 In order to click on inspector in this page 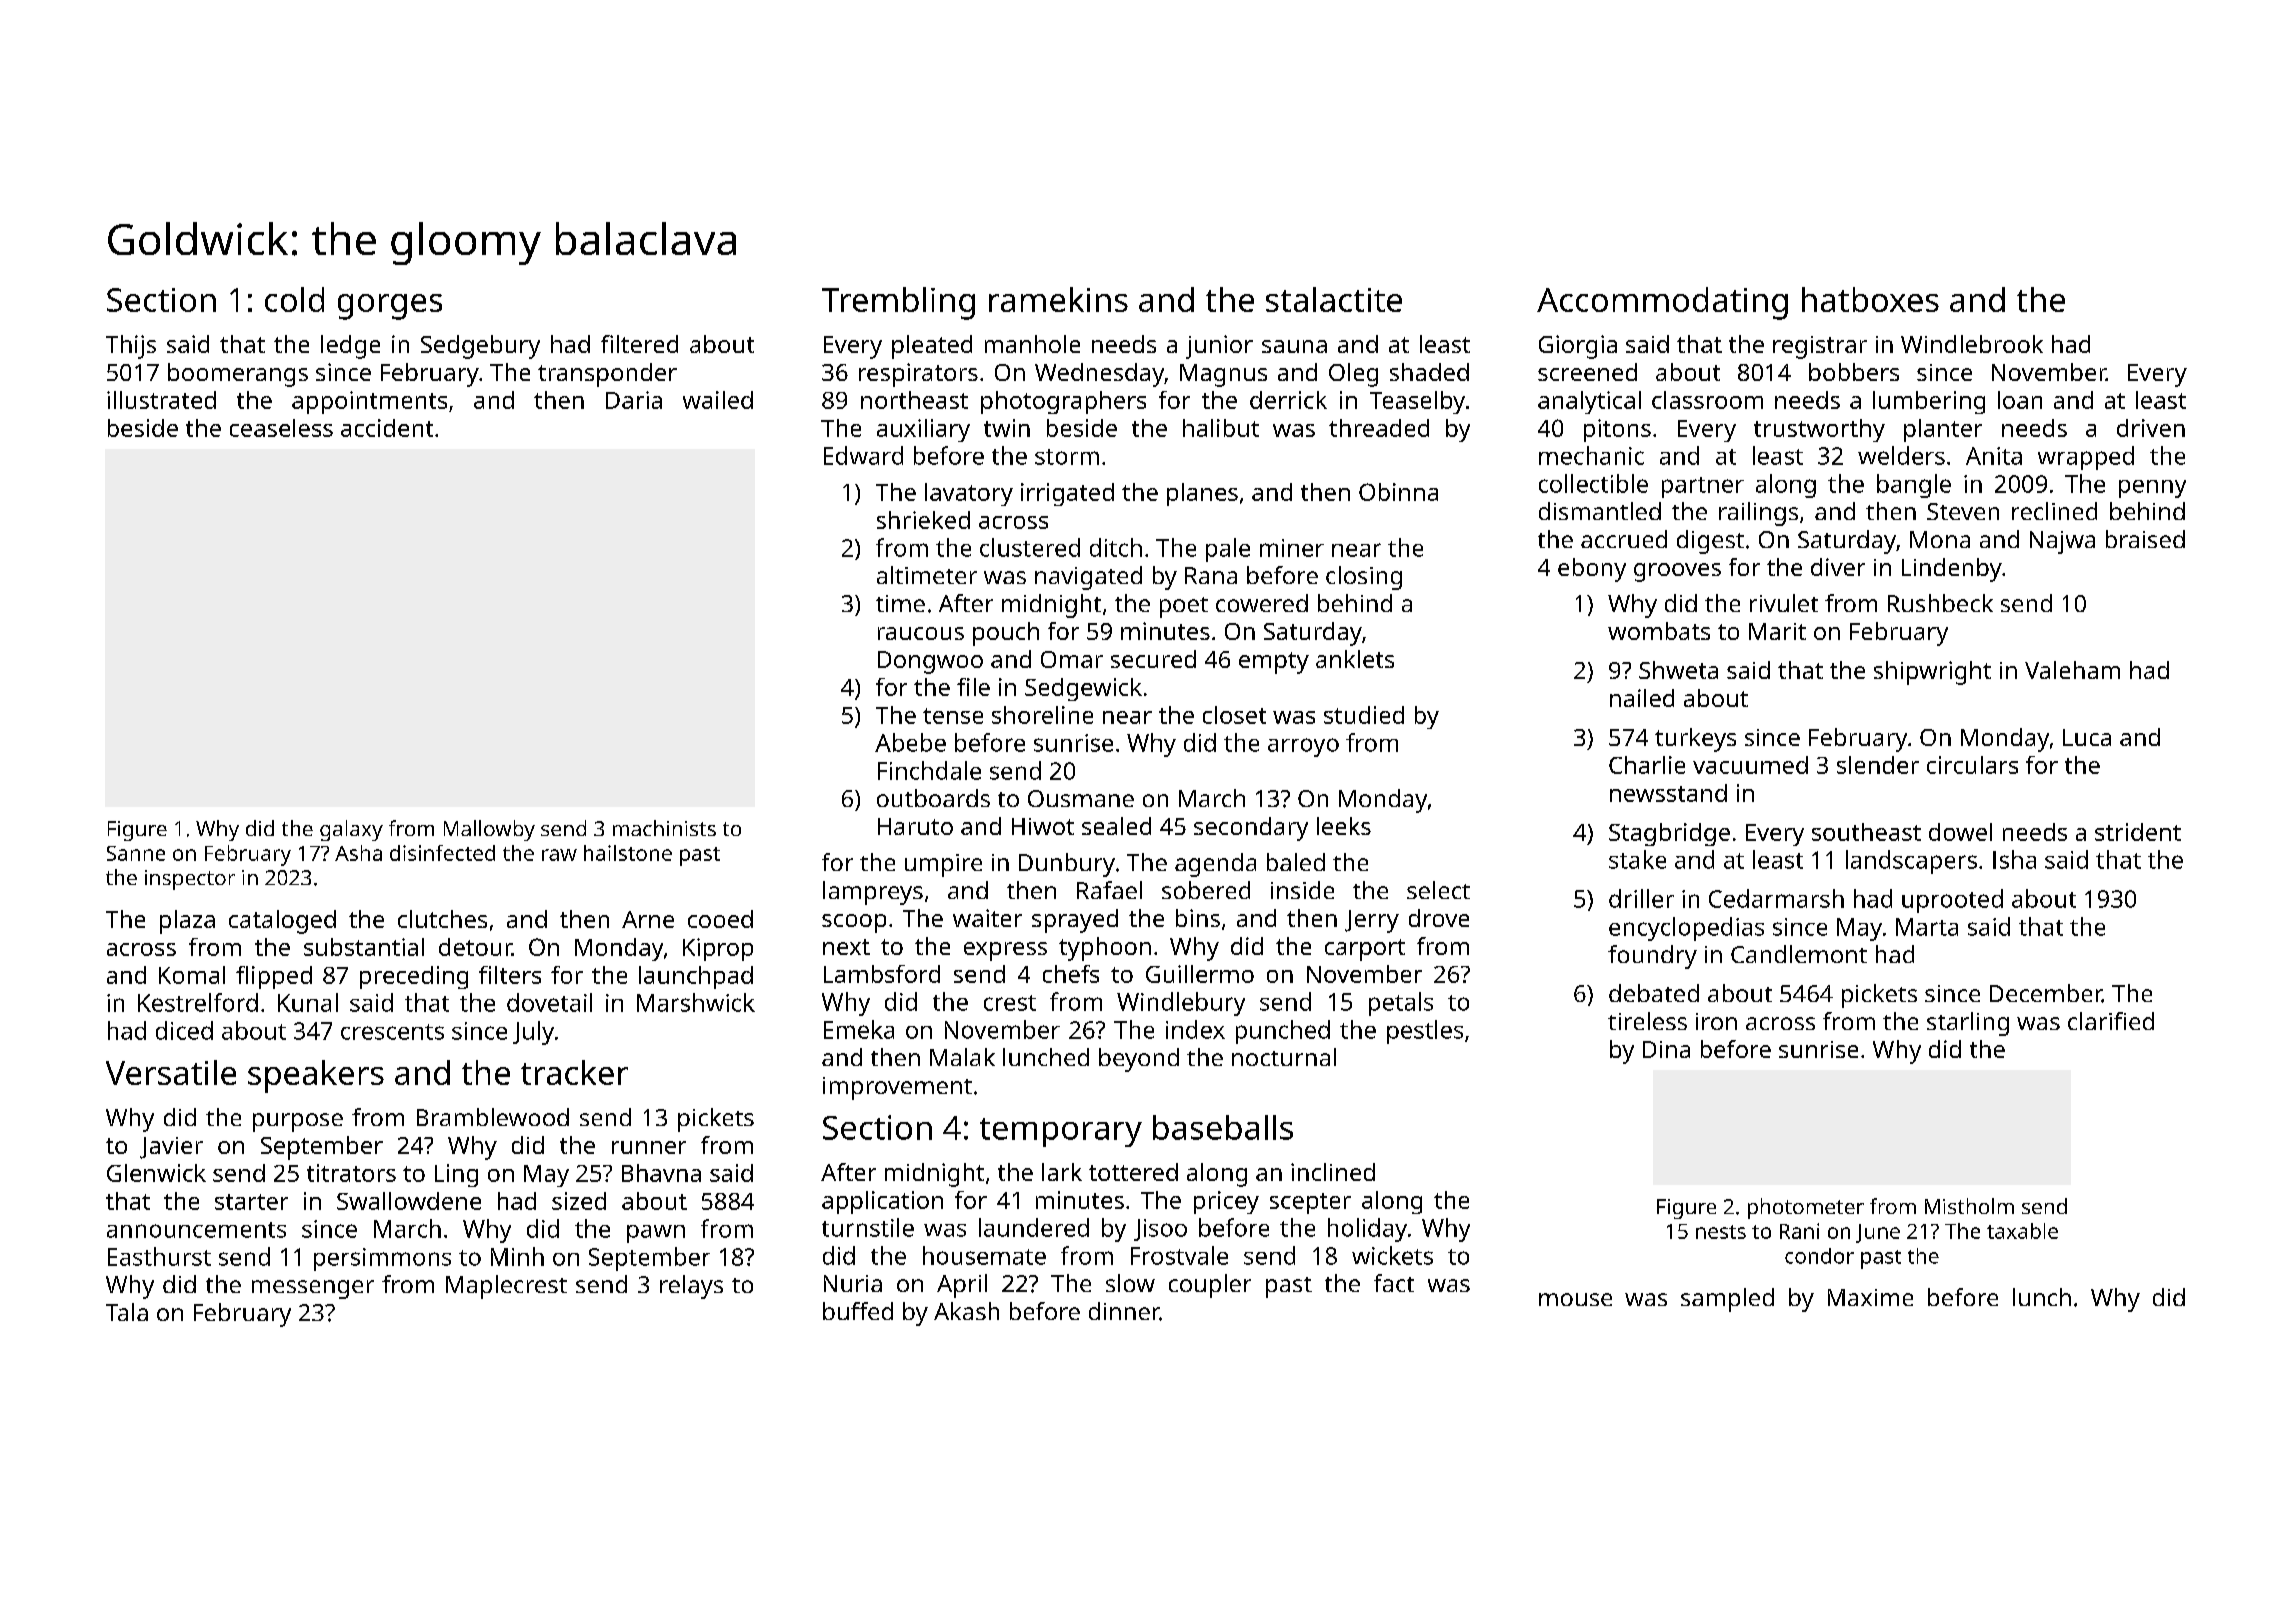, I will do `click(190, 880)`.
